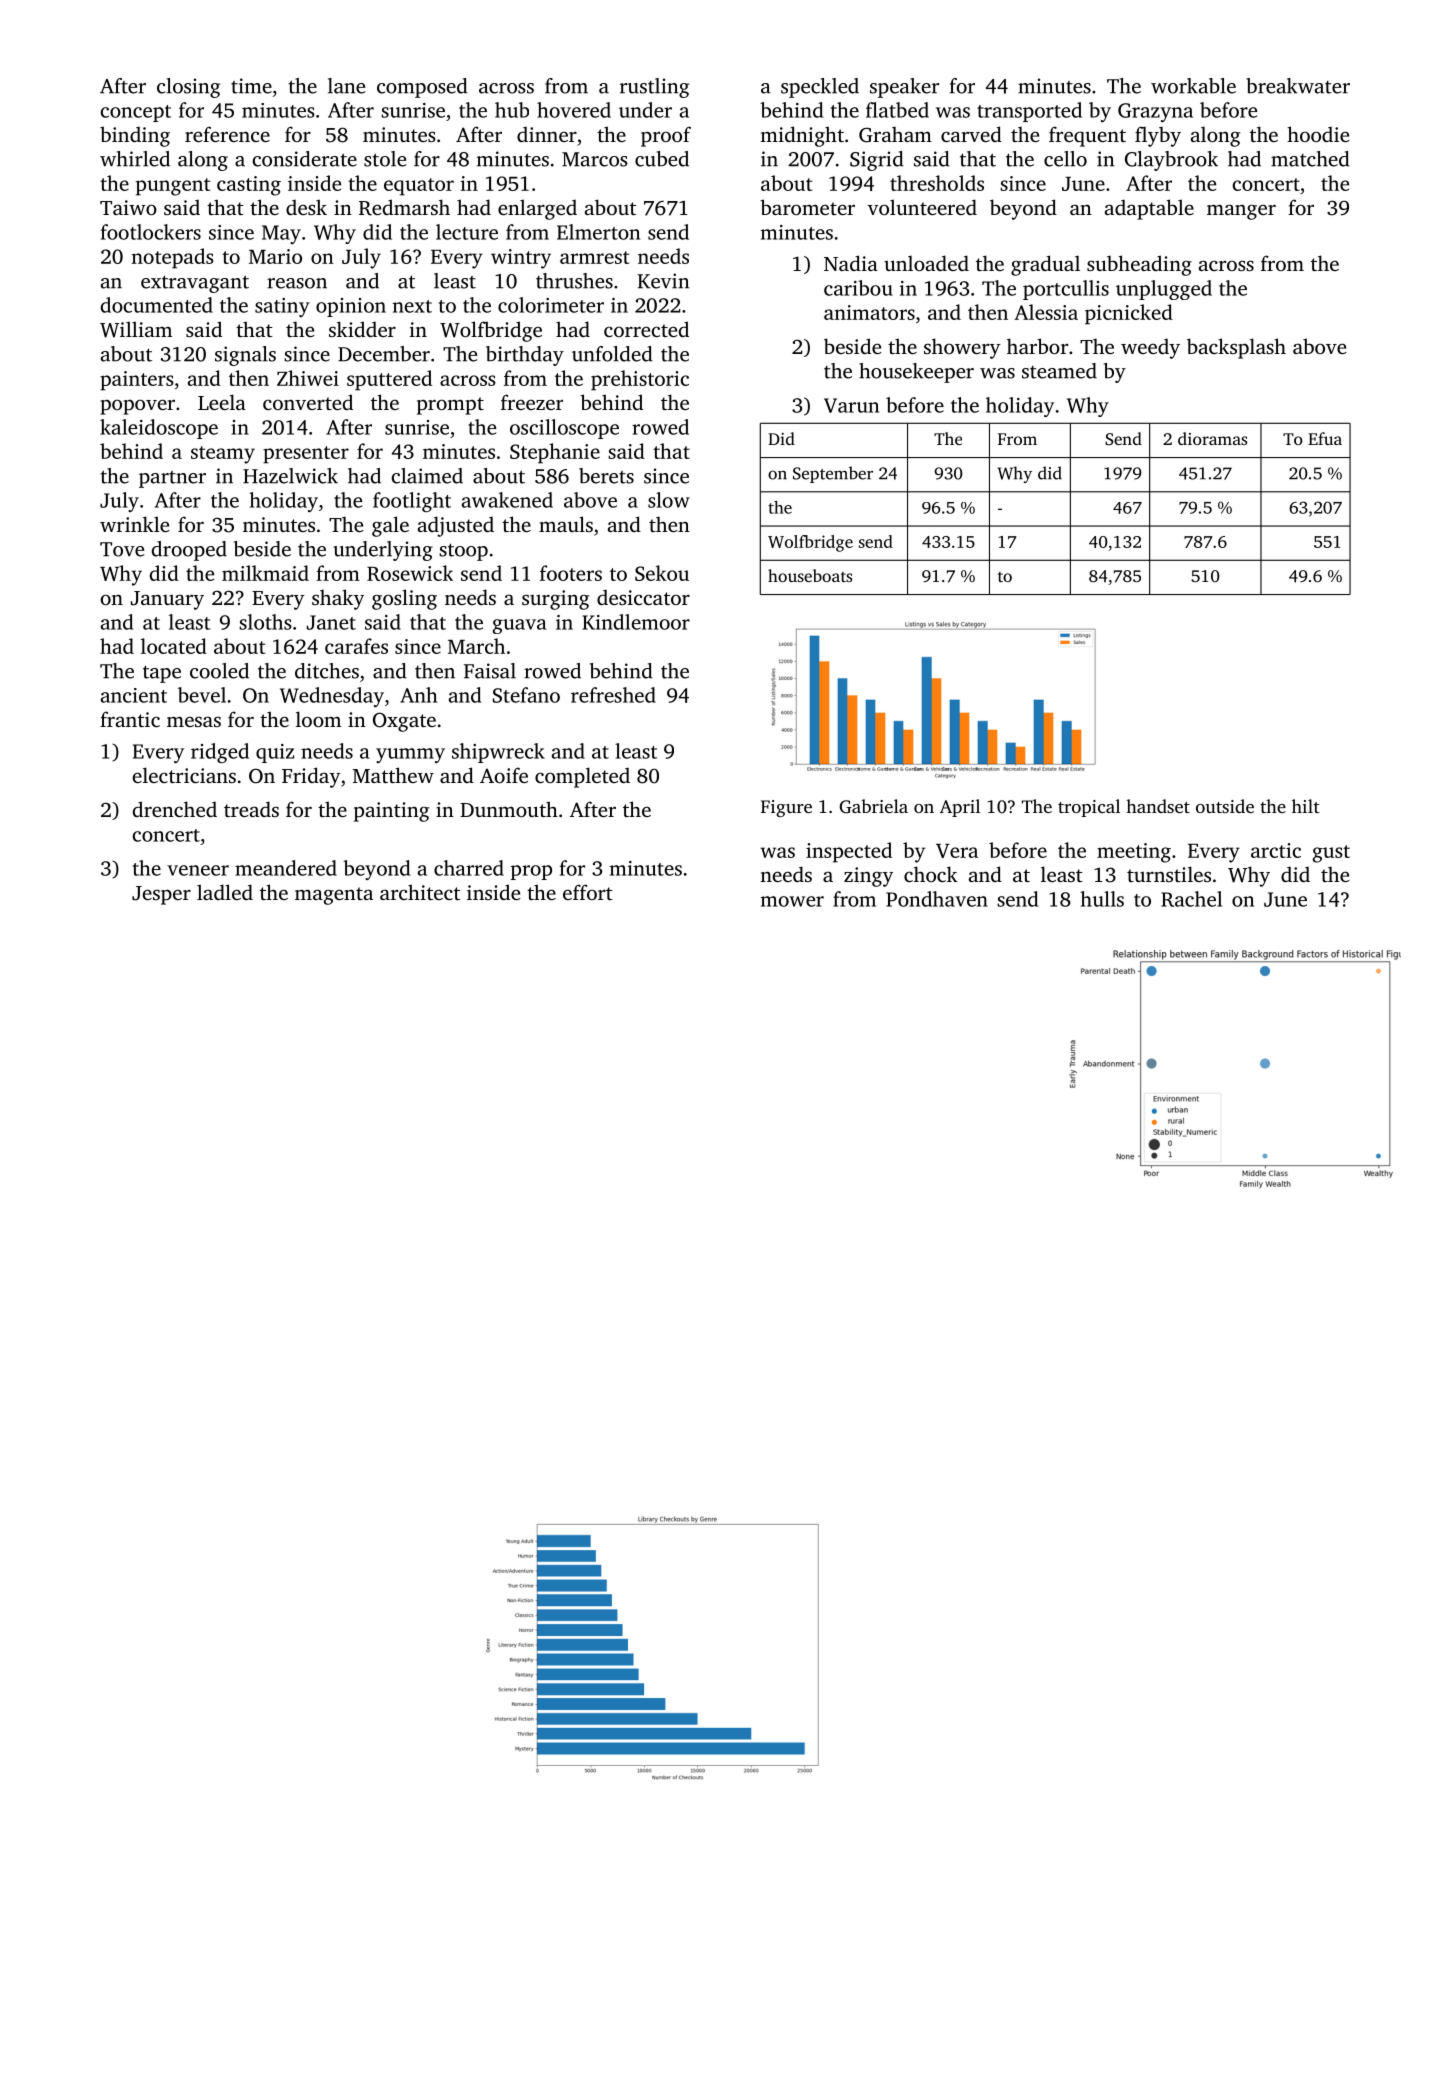 This screenshot has height=2100, width=1450. Describe the element at coordinates (922, 207) in the screenshot. I see `volunteered` at that location.
